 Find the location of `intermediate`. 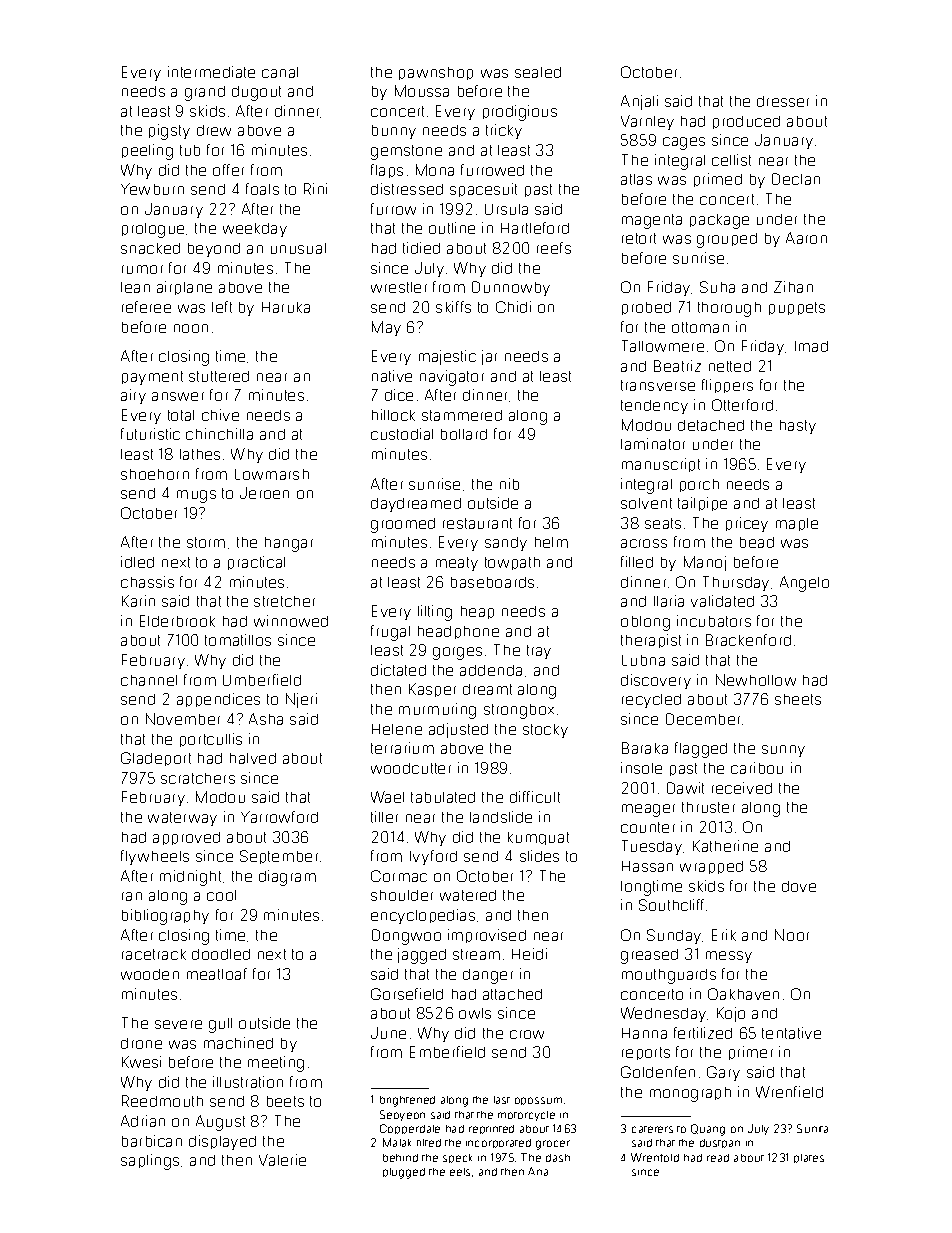

intermediate is located at coordinates (211, 72).
